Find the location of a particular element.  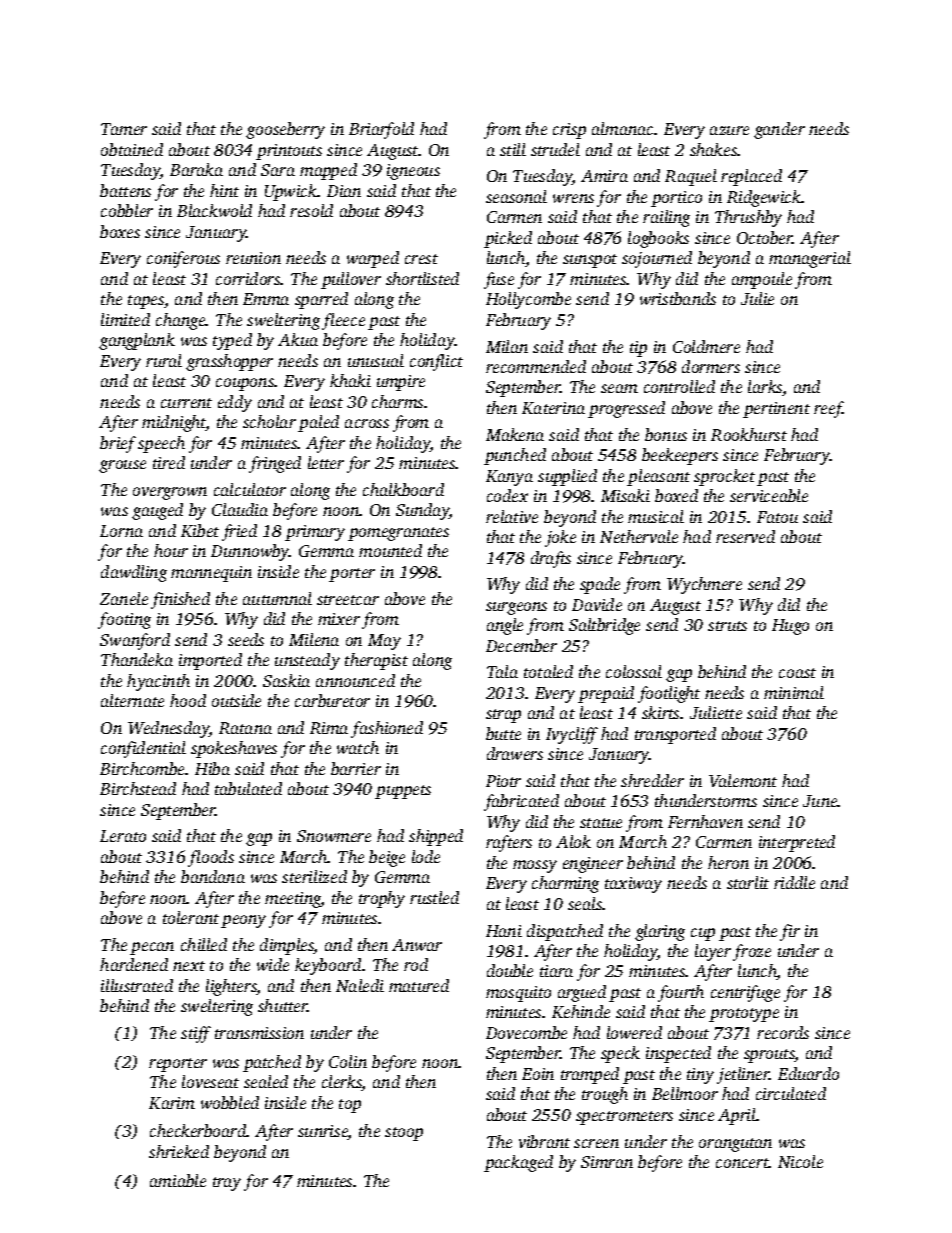

Dovecombe is located at coordinates (526, 1032).
